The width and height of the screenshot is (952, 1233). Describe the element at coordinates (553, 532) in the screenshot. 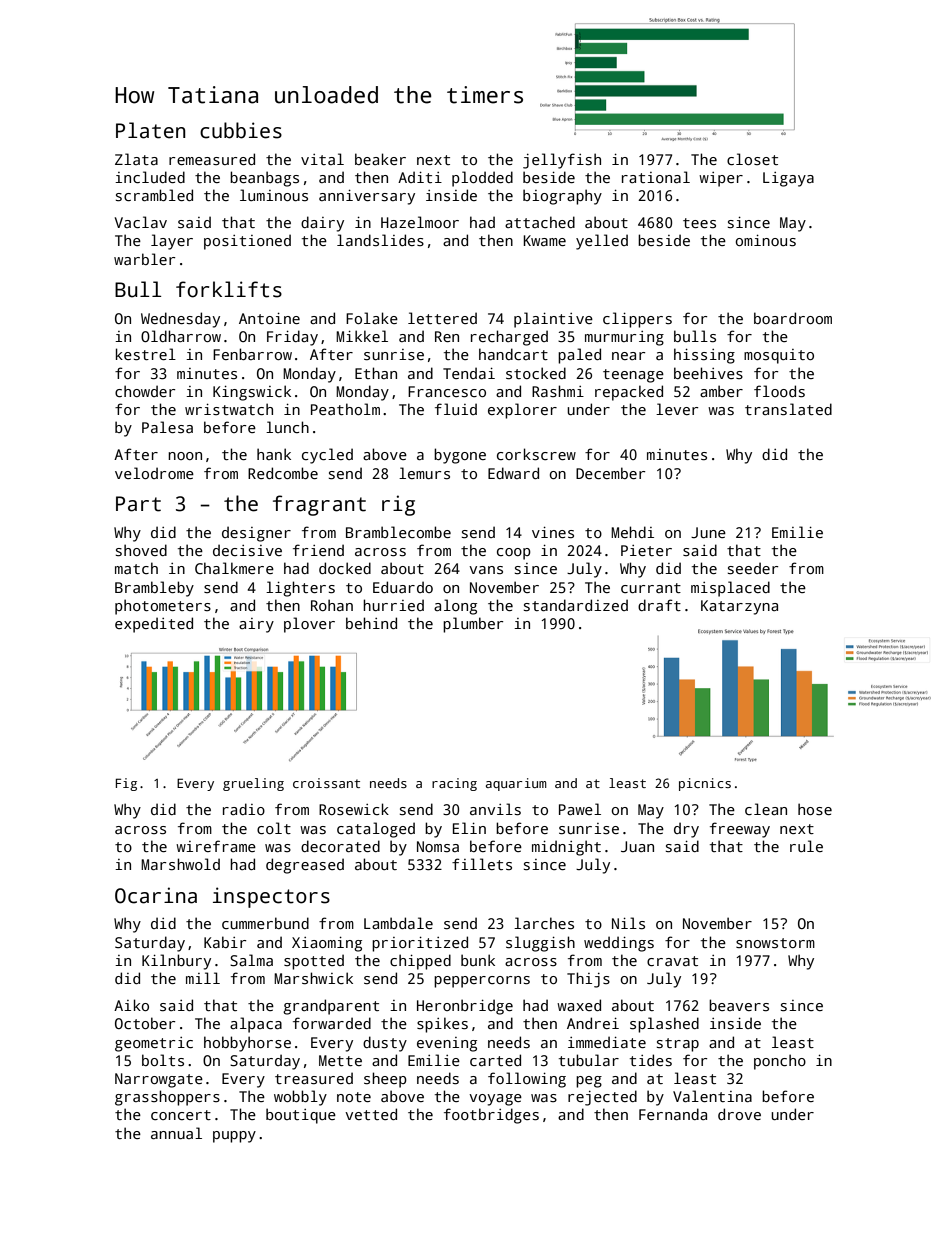

I see `vines` at that location.
